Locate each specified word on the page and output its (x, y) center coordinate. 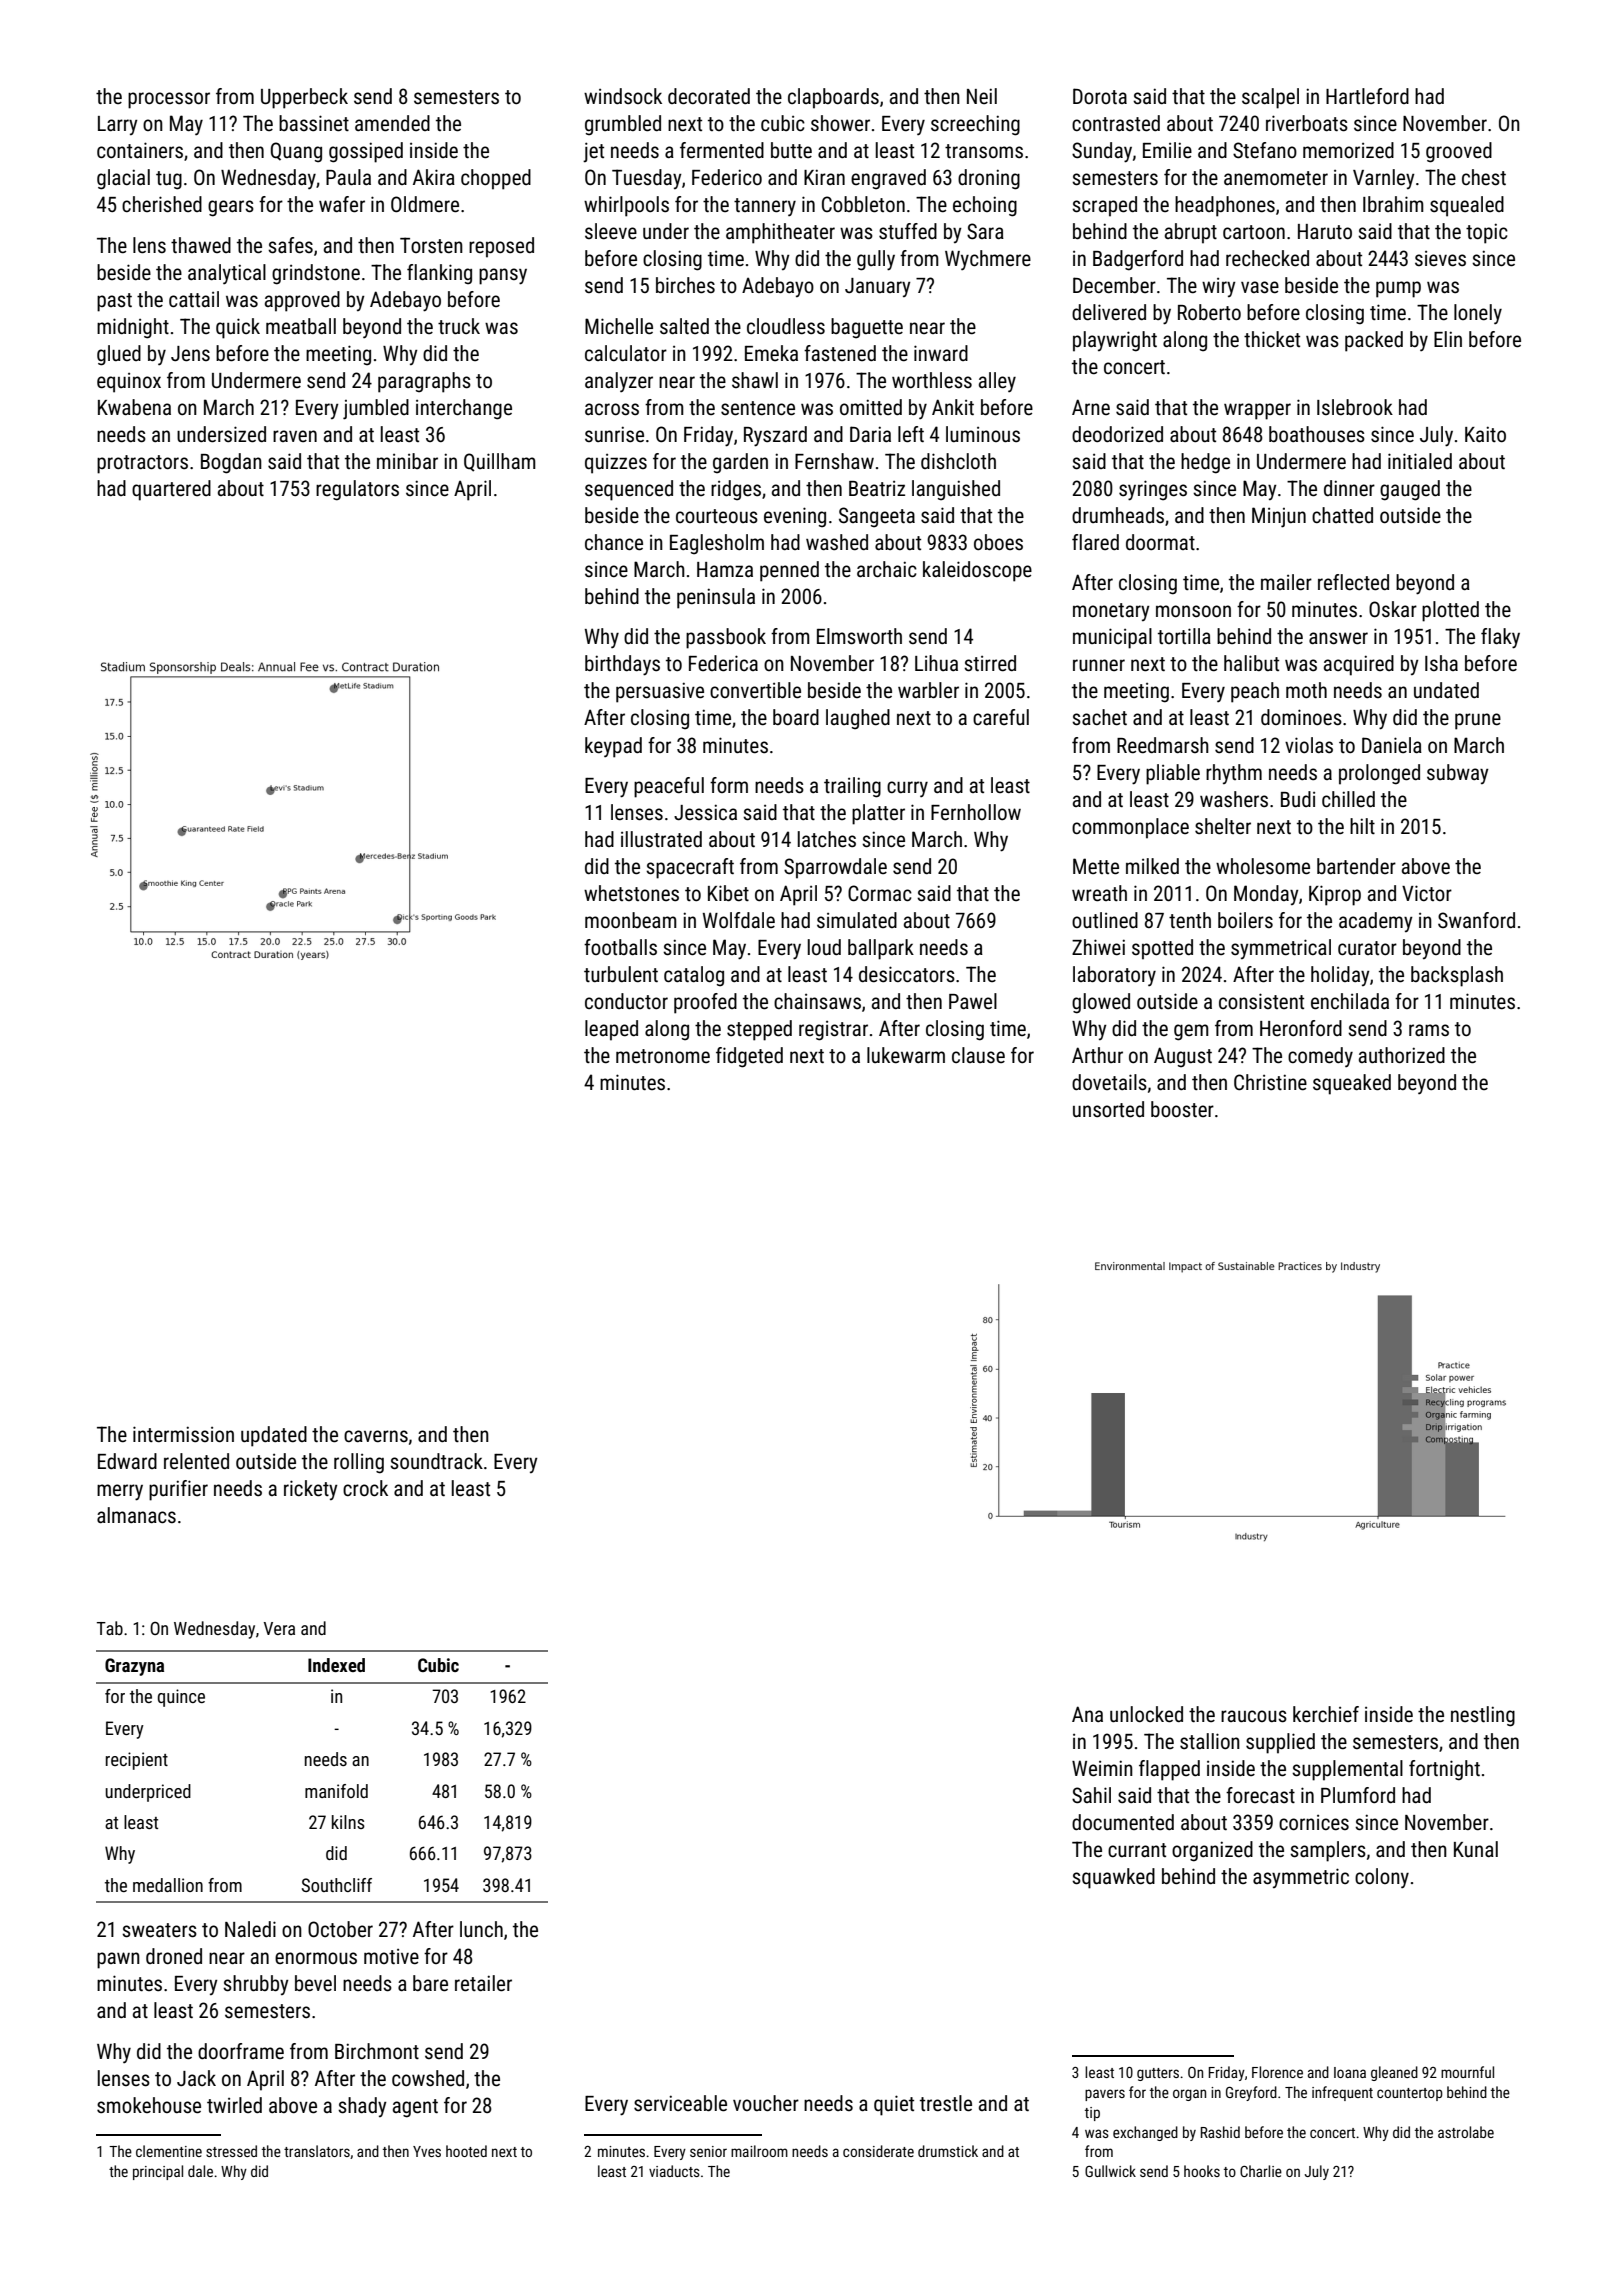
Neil (982, 96)
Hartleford (1367, 96)
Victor (1427, 893)
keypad (613, 747)
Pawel (973, 1001)
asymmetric (1301, 1878)
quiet (894, 2105)
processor (169, 100)
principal (158, 2172)
